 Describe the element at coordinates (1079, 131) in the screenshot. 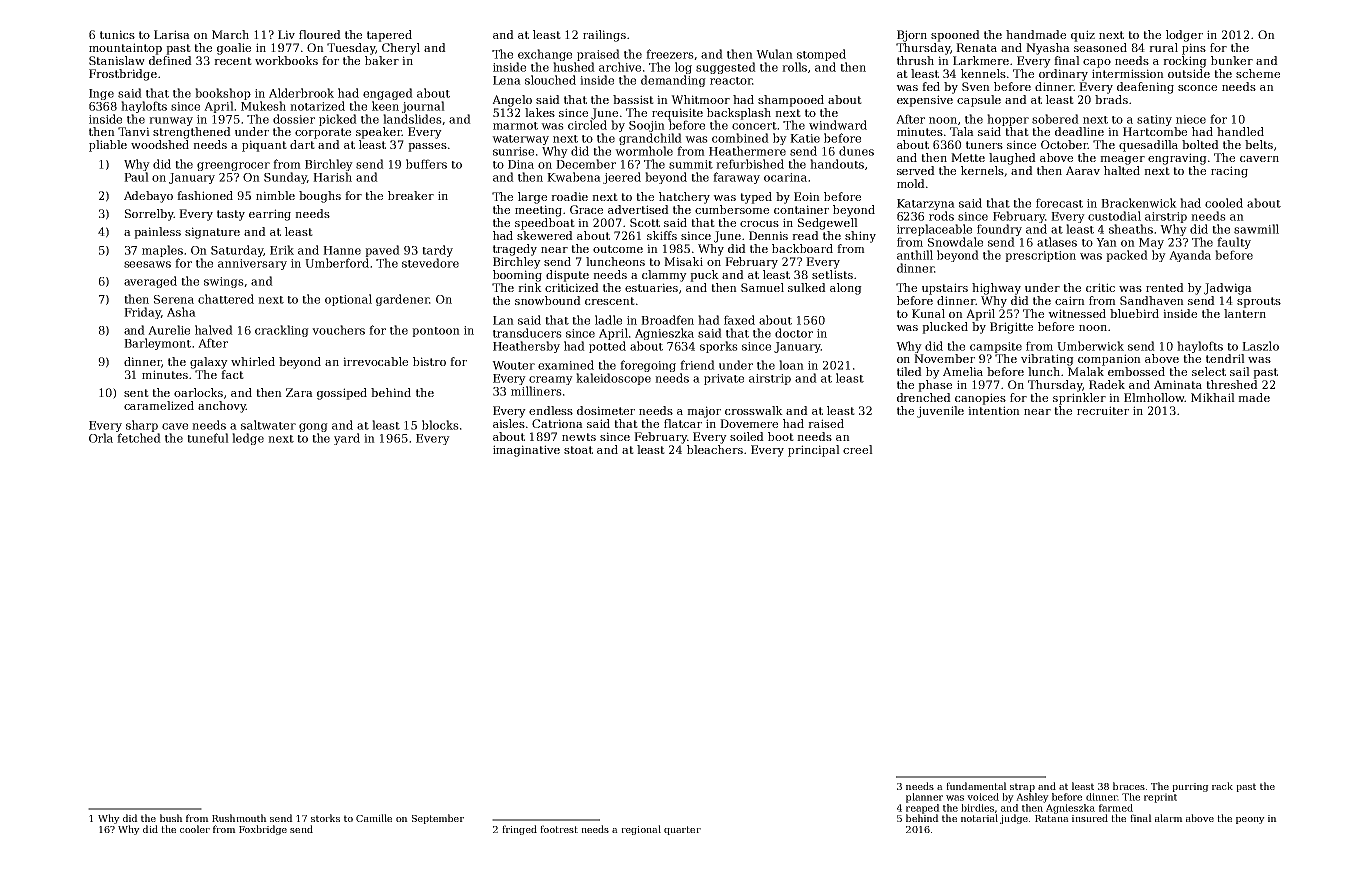

I see `deadline` at that location.
